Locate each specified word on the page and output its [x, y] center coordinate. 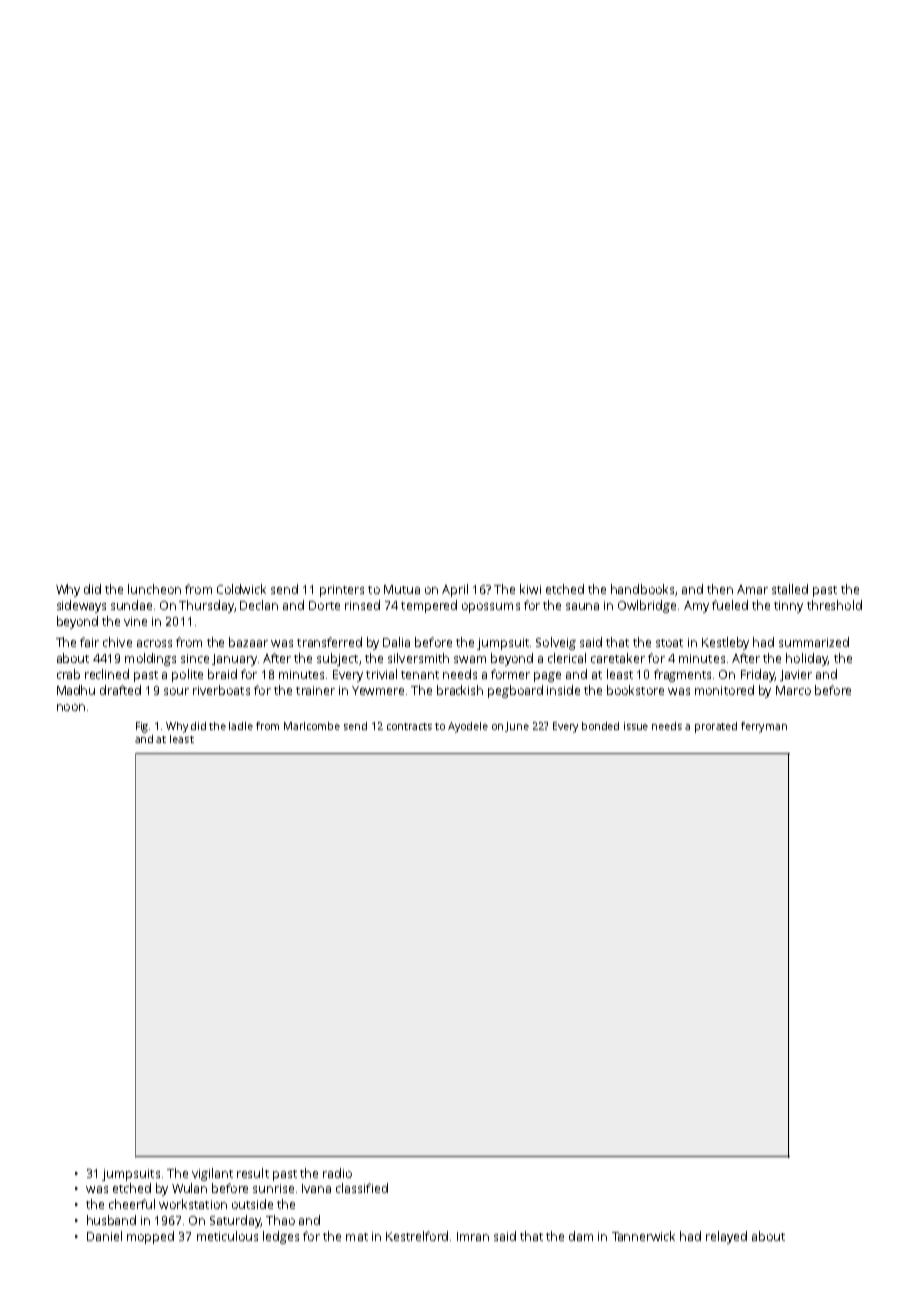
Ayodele [468, 727]
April [455, 590]
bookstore [635, 690]
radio [337, 1173]
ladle [241, 726]
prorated [716, 727]
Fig [142, 727]
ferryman [764, 727]
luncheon [154, 589]
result [253, 1173]
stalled [790, 589]
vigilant [212, 1174]
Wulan [189, 1188]
